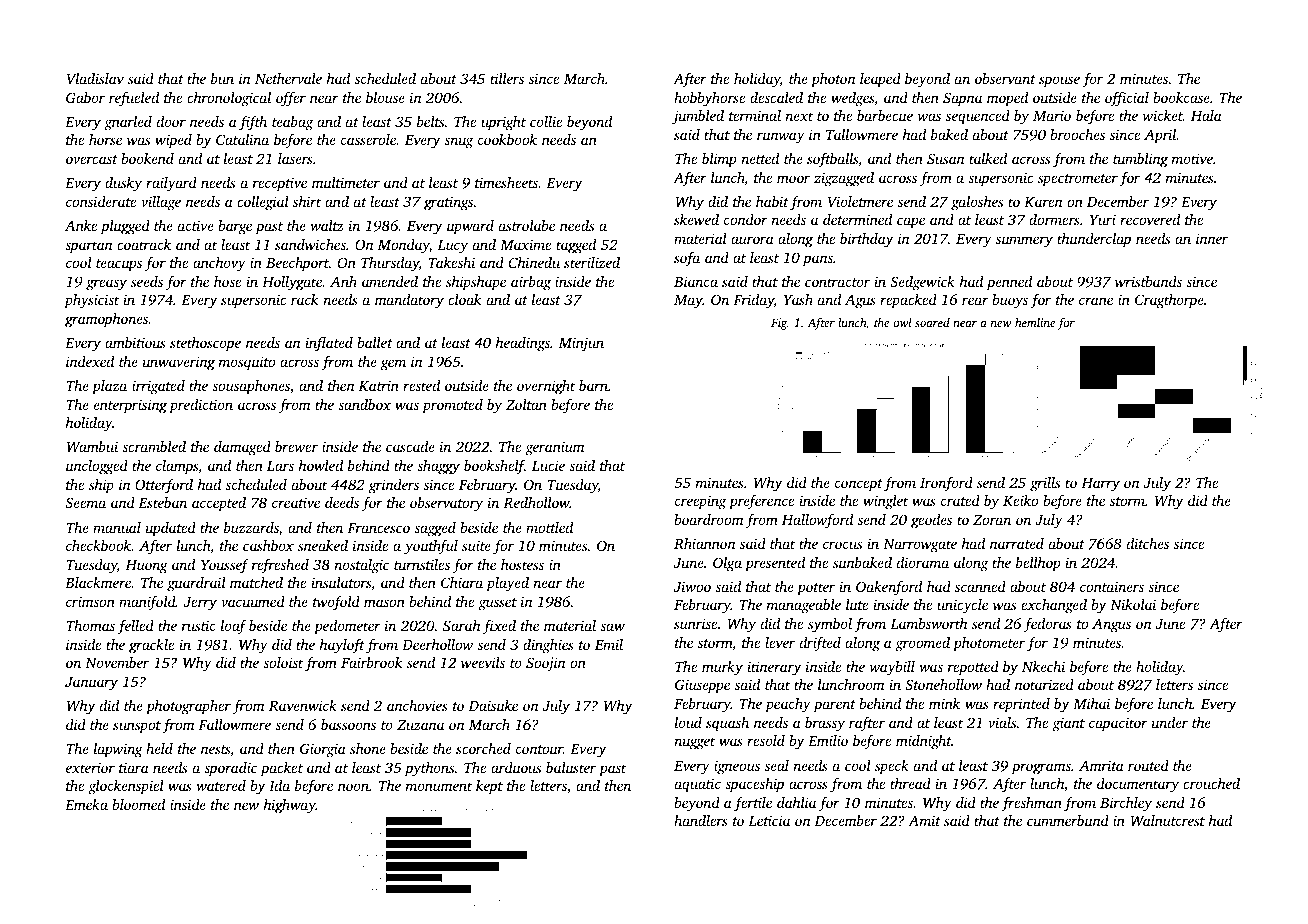  I want to click on sunspot, so click(137, 727).
